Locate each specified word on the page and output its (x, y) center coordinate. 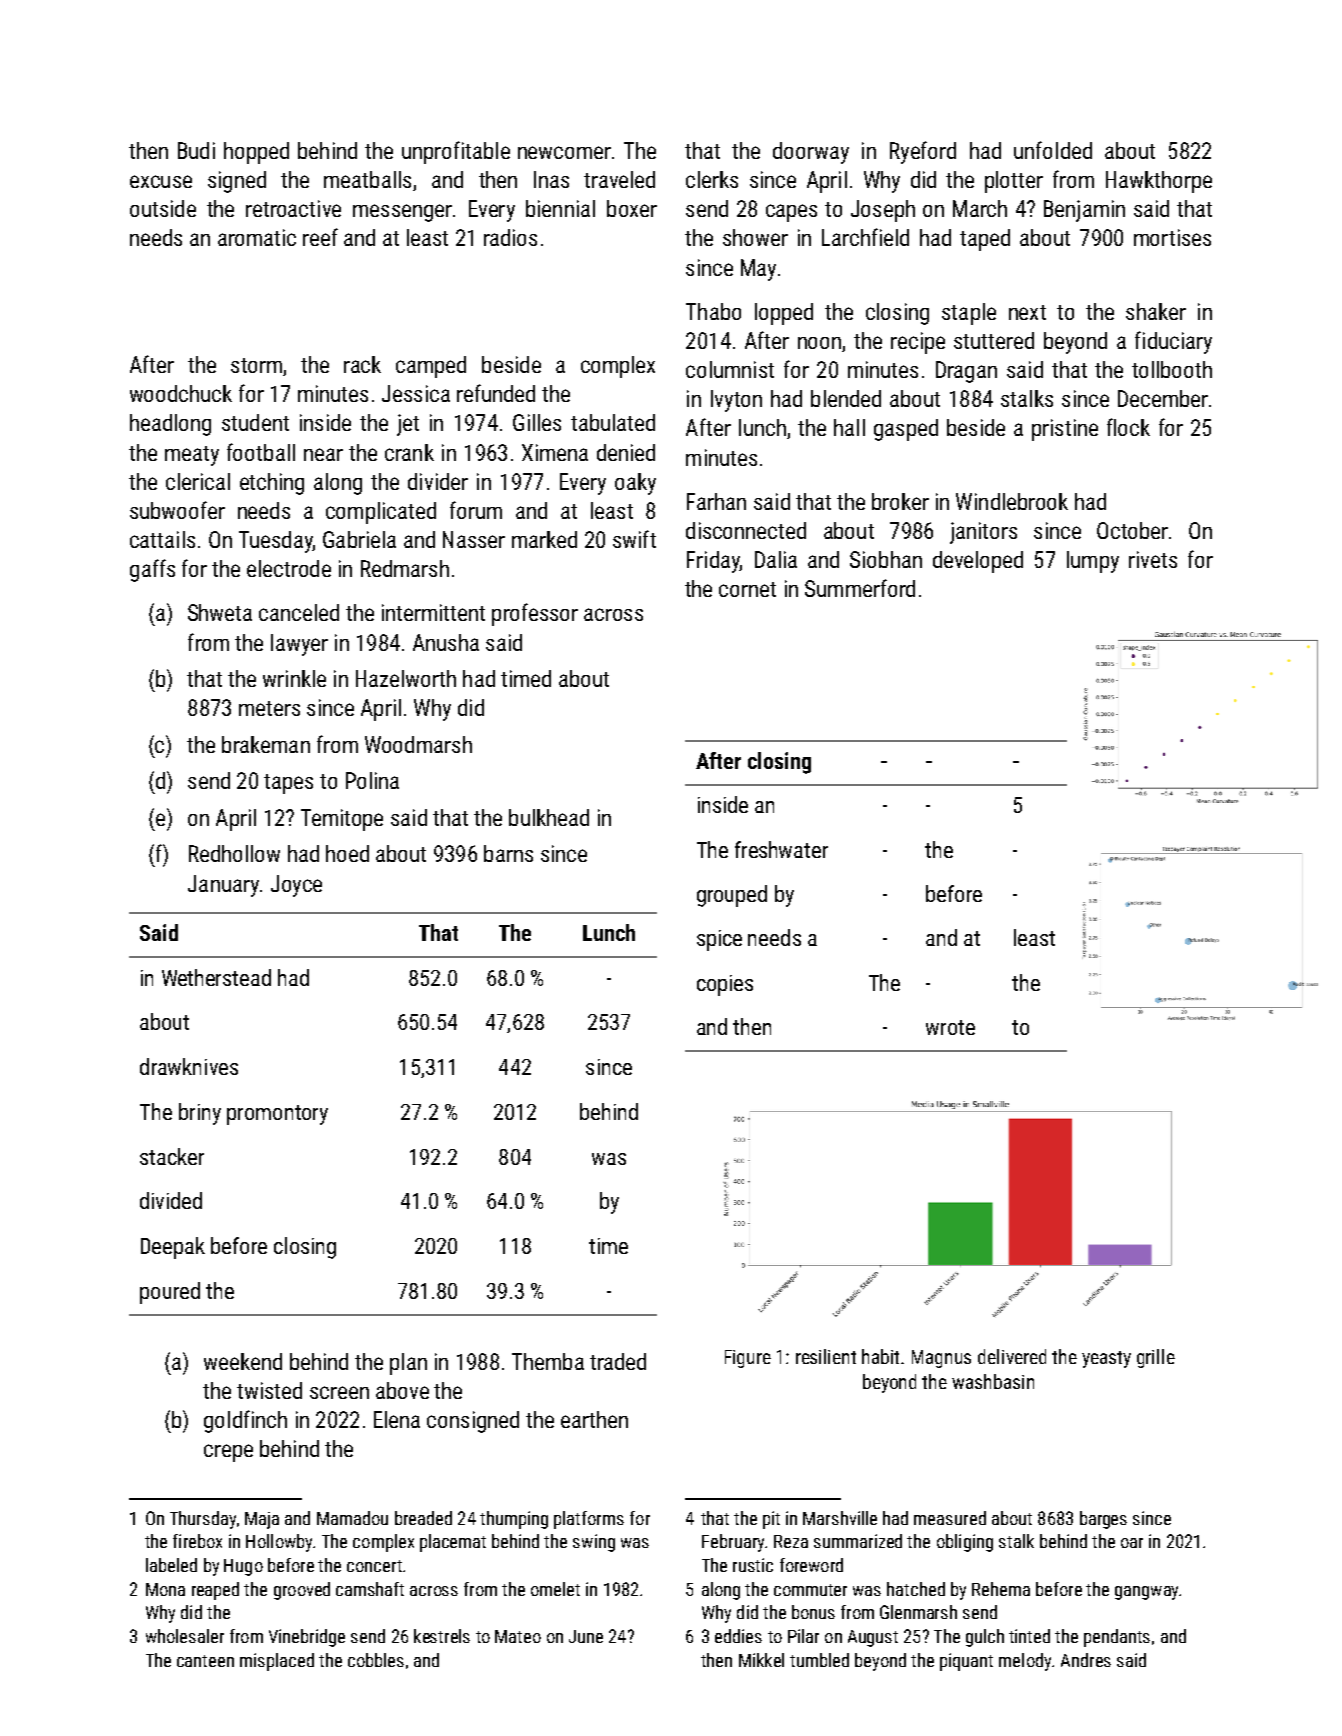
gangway (1146, 1593)
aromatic (257, 237)
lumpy (1093, 562)
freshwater (781, 849)
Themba (548, 1361)
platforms (589, 1520)
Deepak (173, 1248)
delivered (1012, 1356)
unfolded (1053, 150)
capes (791, 213)
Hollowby (279, 1543)
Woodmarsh (418, 744)
